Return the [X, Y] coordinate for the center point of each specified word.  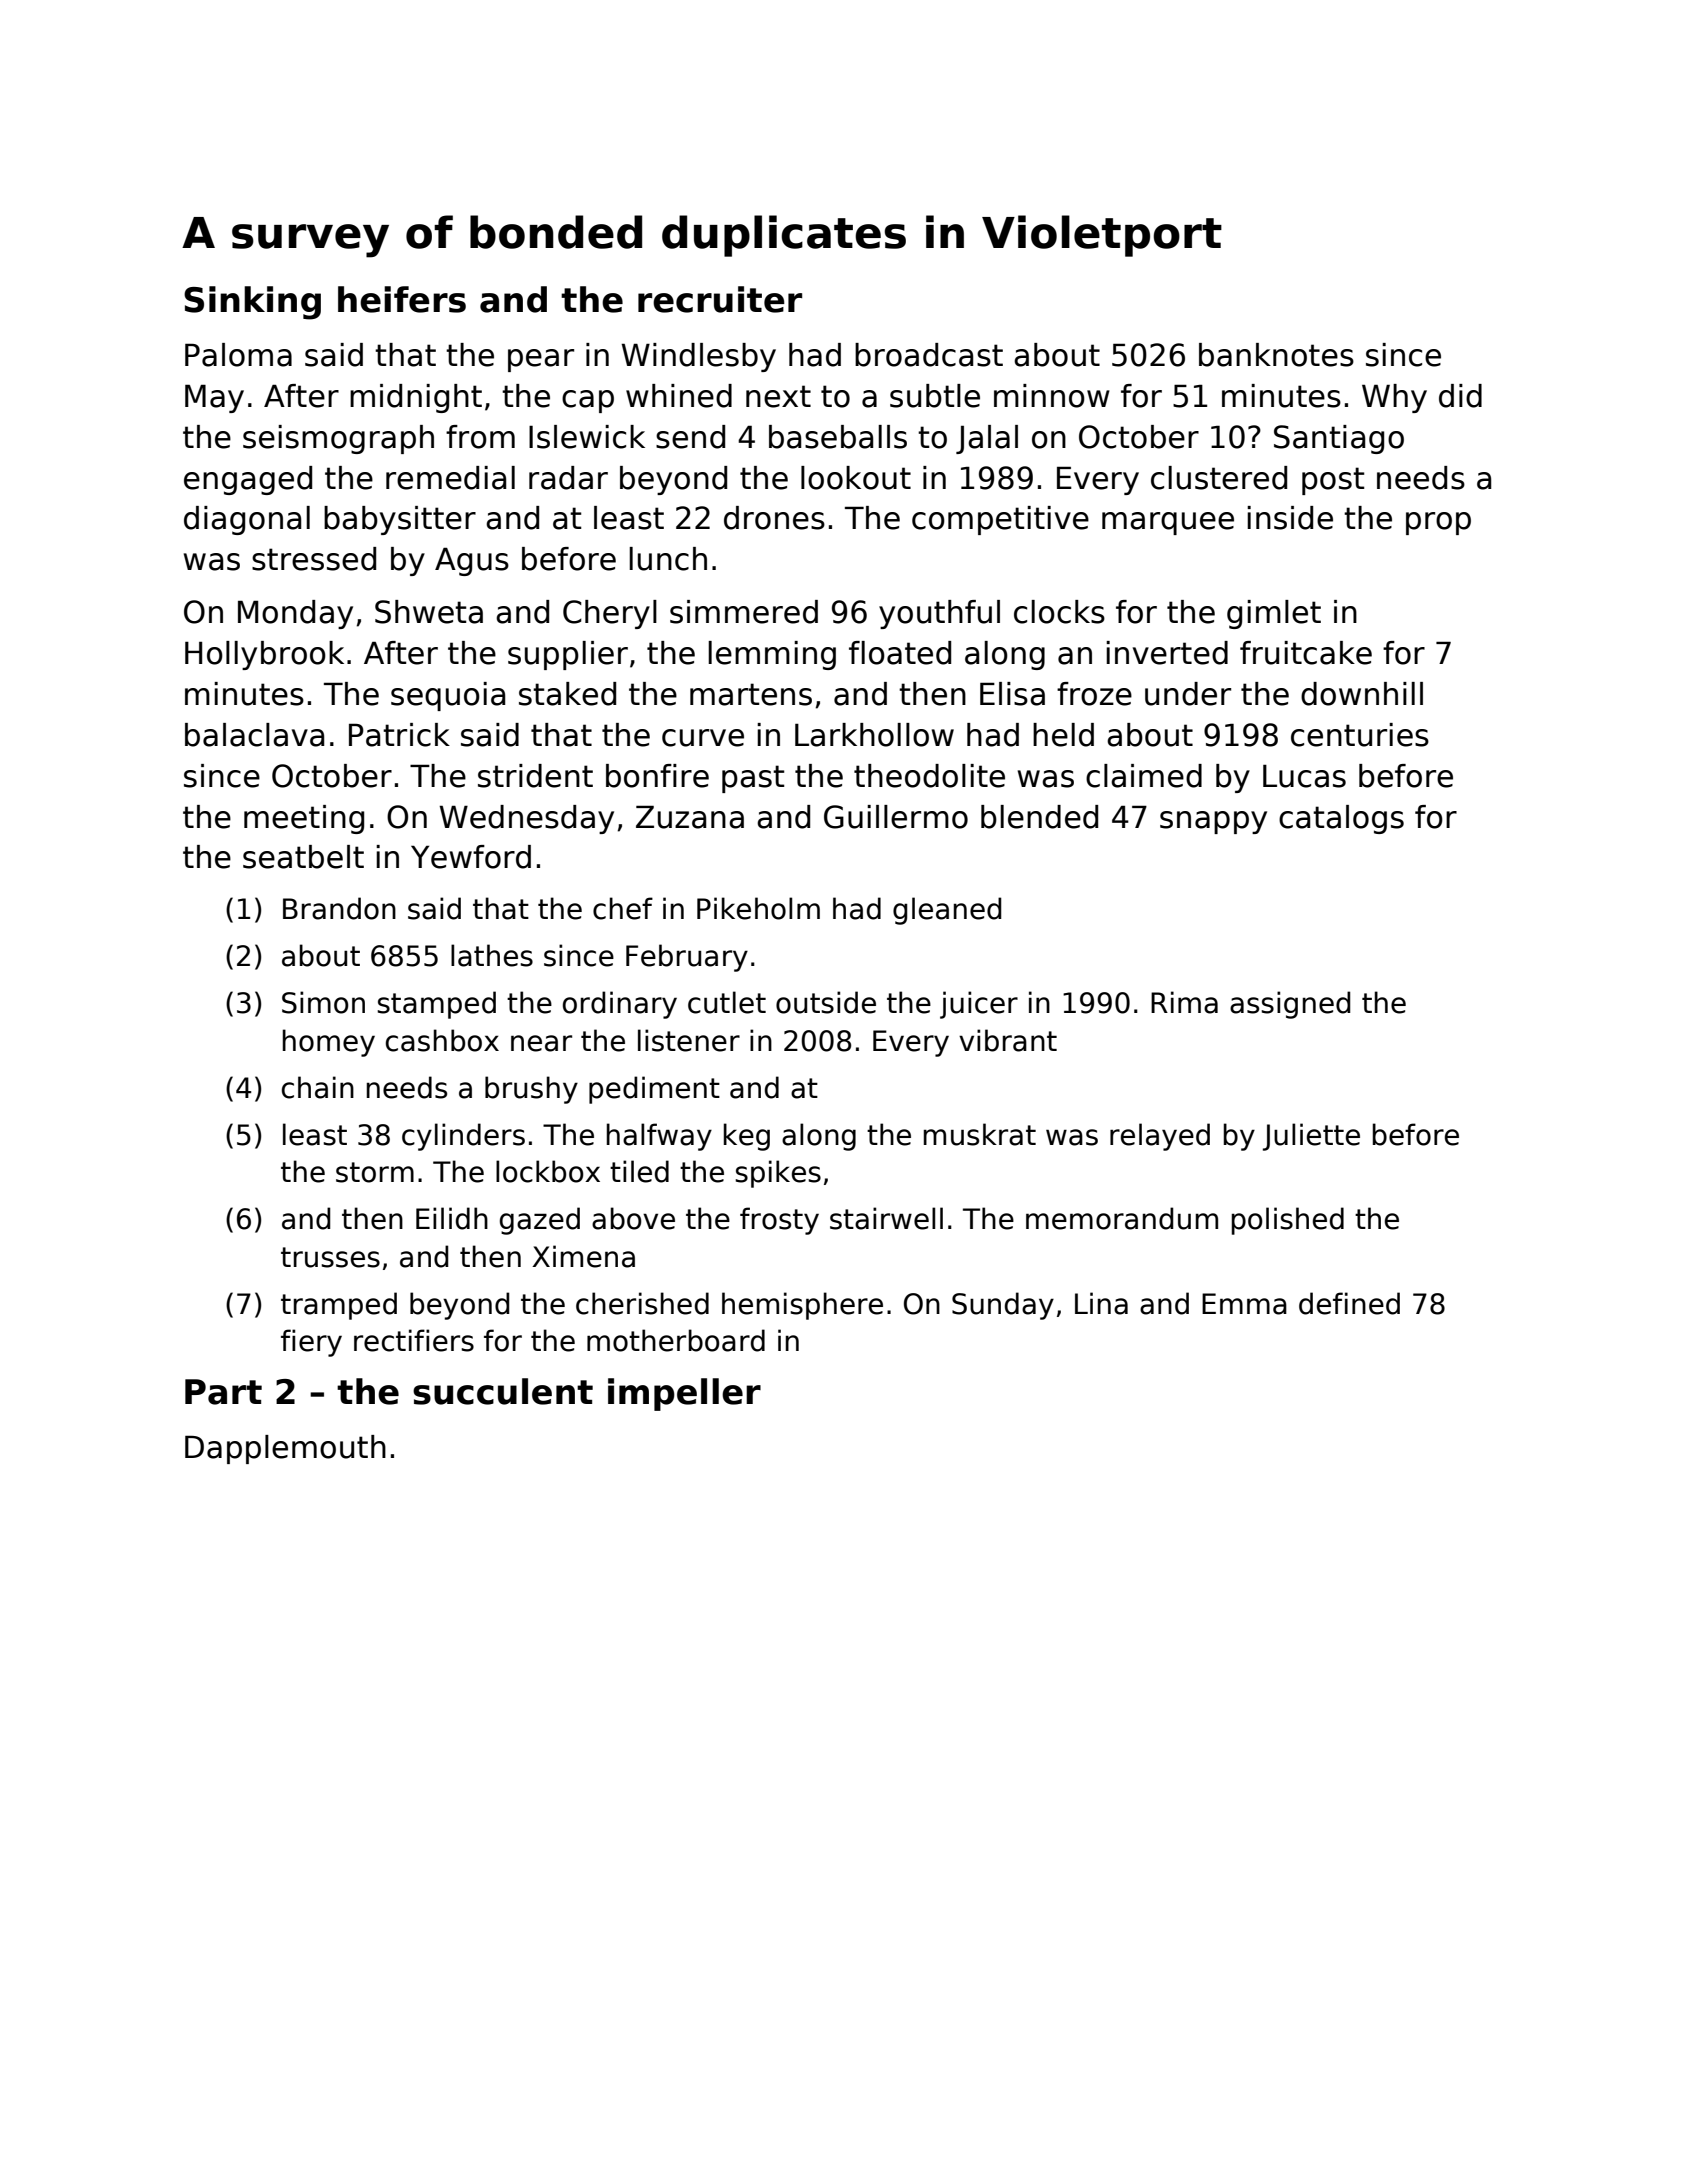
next [778, 396]
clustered [1219, 478]
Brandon [339, 908]
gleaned [947, 911]
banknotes [1276, 355]
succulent [503, 1391]
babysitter [400, 520]
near [541, 1043]
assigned [1290, 1005]
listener [689, 1040]
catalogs [1341, 819]
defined [1349, 1303]
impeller [684, 1394]
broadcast [929, 355]
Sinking [252, 303]
